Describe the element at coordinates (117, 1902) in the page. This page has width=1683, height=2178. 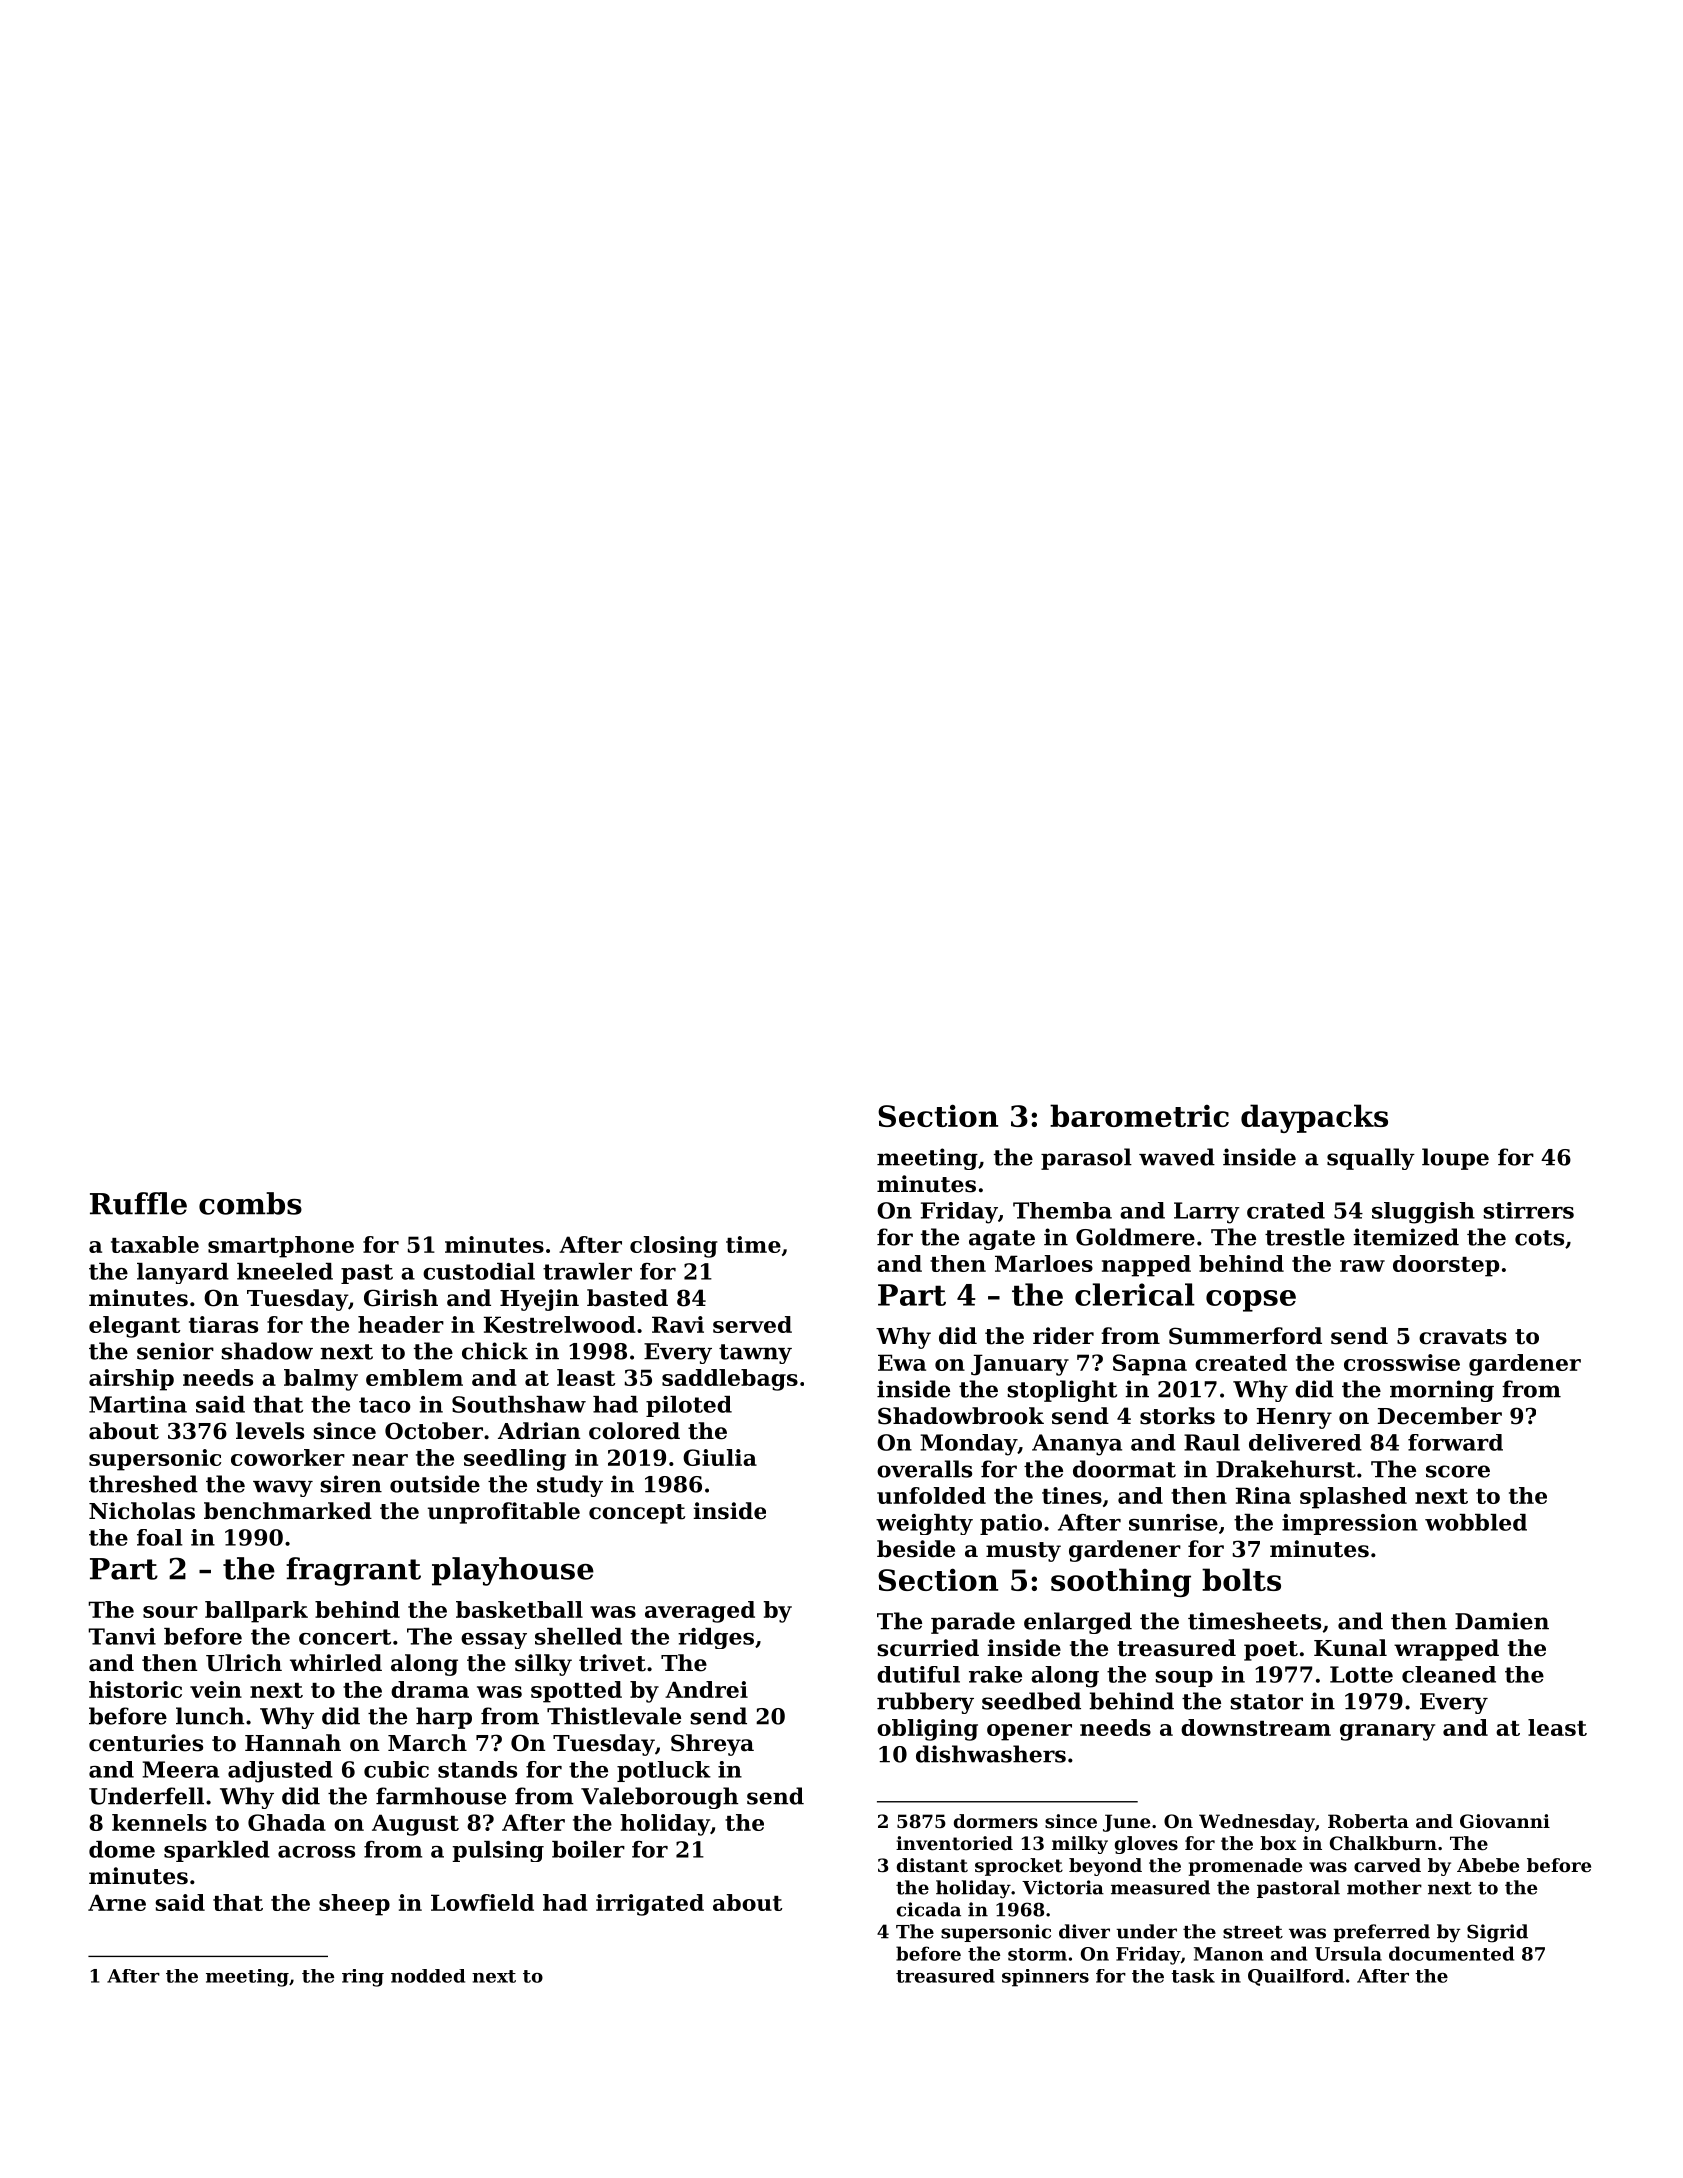
I see `Arne` at that location.
